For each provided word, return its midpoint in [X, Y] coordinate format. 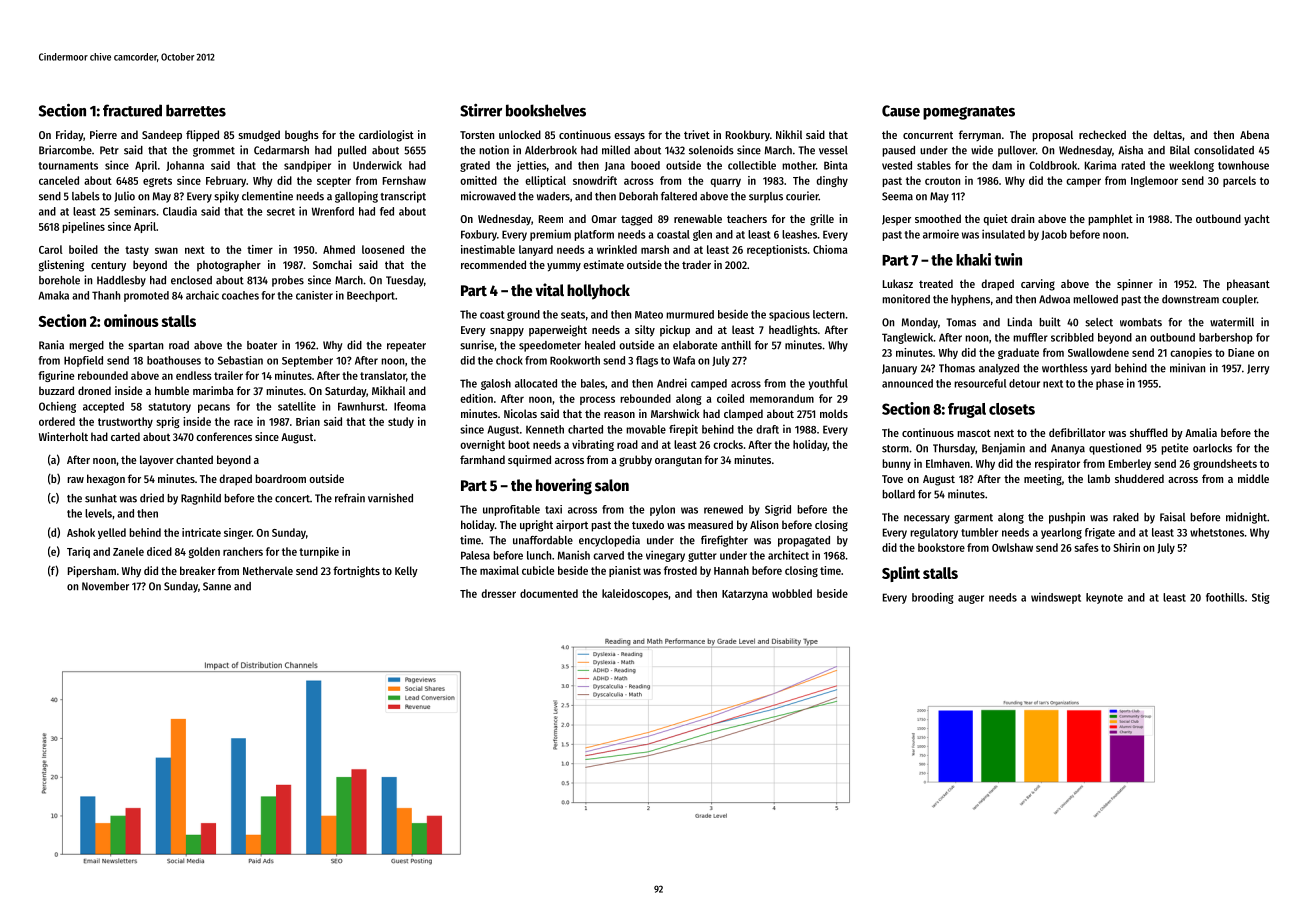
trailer [228, 375]
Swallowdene [1098, 352]
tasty [137, 251]
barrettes [196, 110]
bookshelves [546, 110]
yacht [1257, 220]
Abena [1254, 134]
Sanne [217, 586]
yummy [564, 267]
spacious [789, 315]
